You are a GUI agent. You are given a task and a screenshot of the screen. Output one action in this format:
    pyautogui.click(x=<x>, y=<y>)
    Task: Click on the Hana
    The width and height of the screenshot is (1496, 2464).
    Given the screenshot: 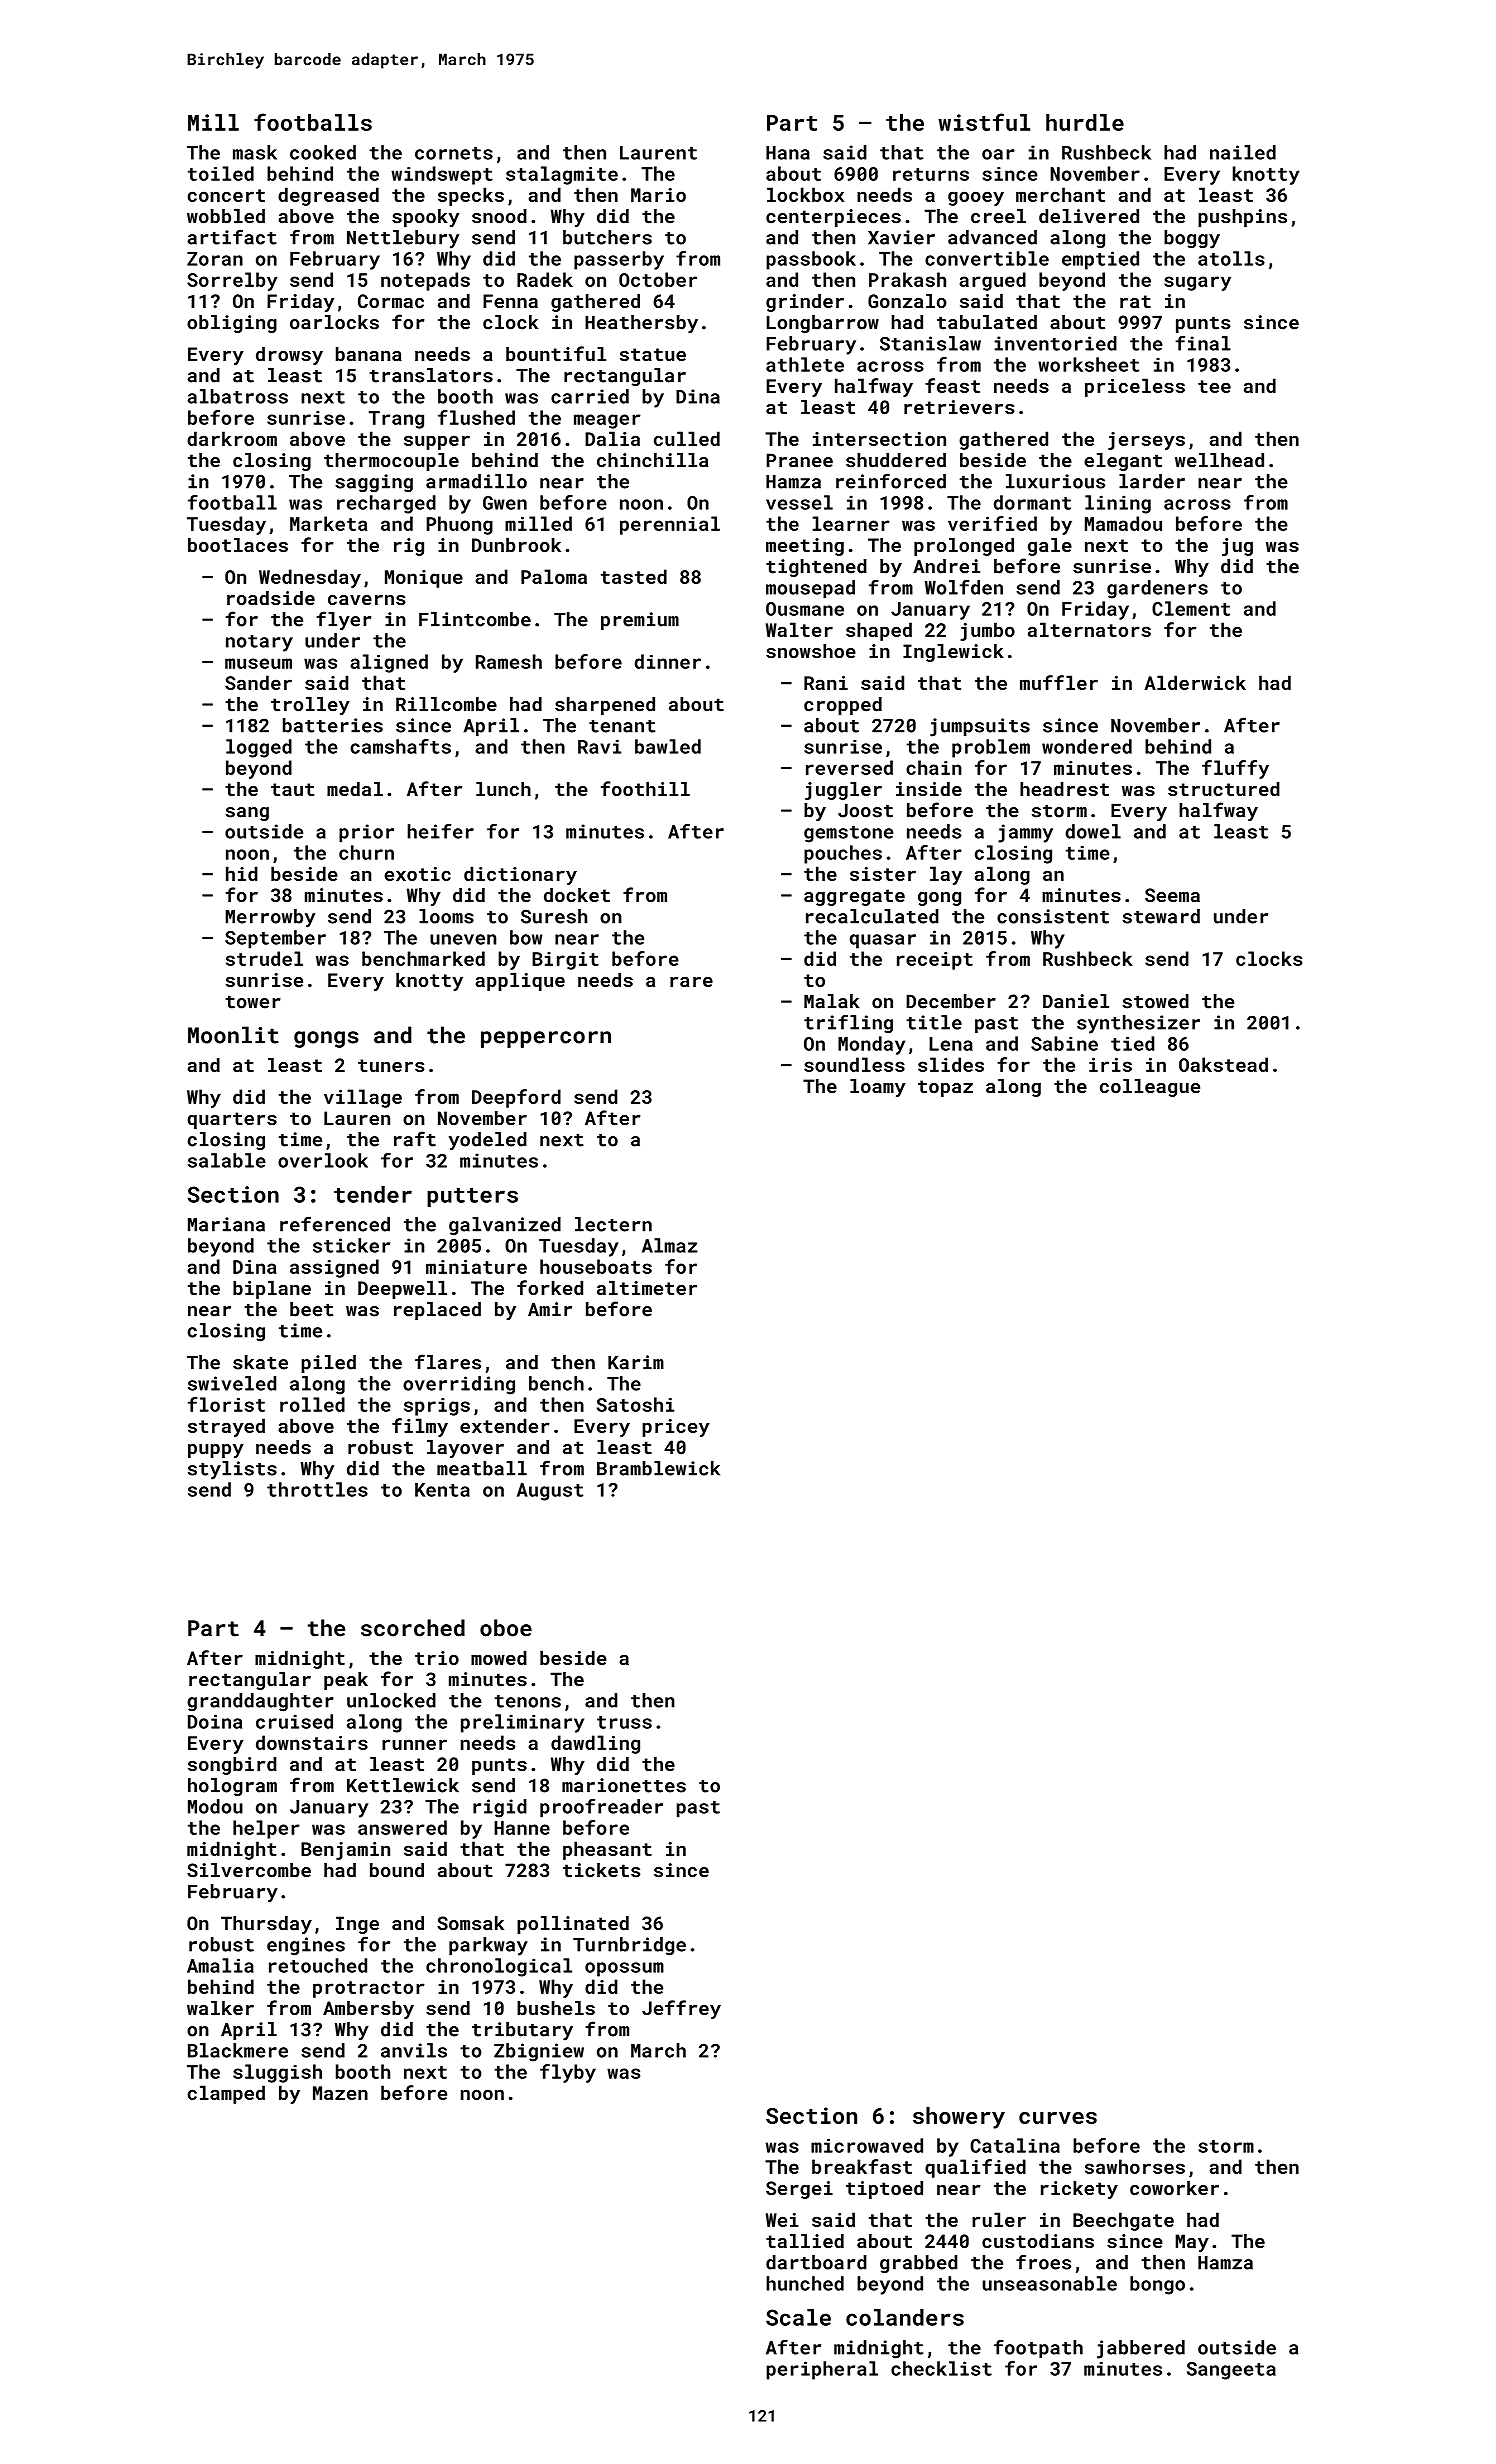 What is the action you would take?
    pyautogui.click(x=788, y=153)
